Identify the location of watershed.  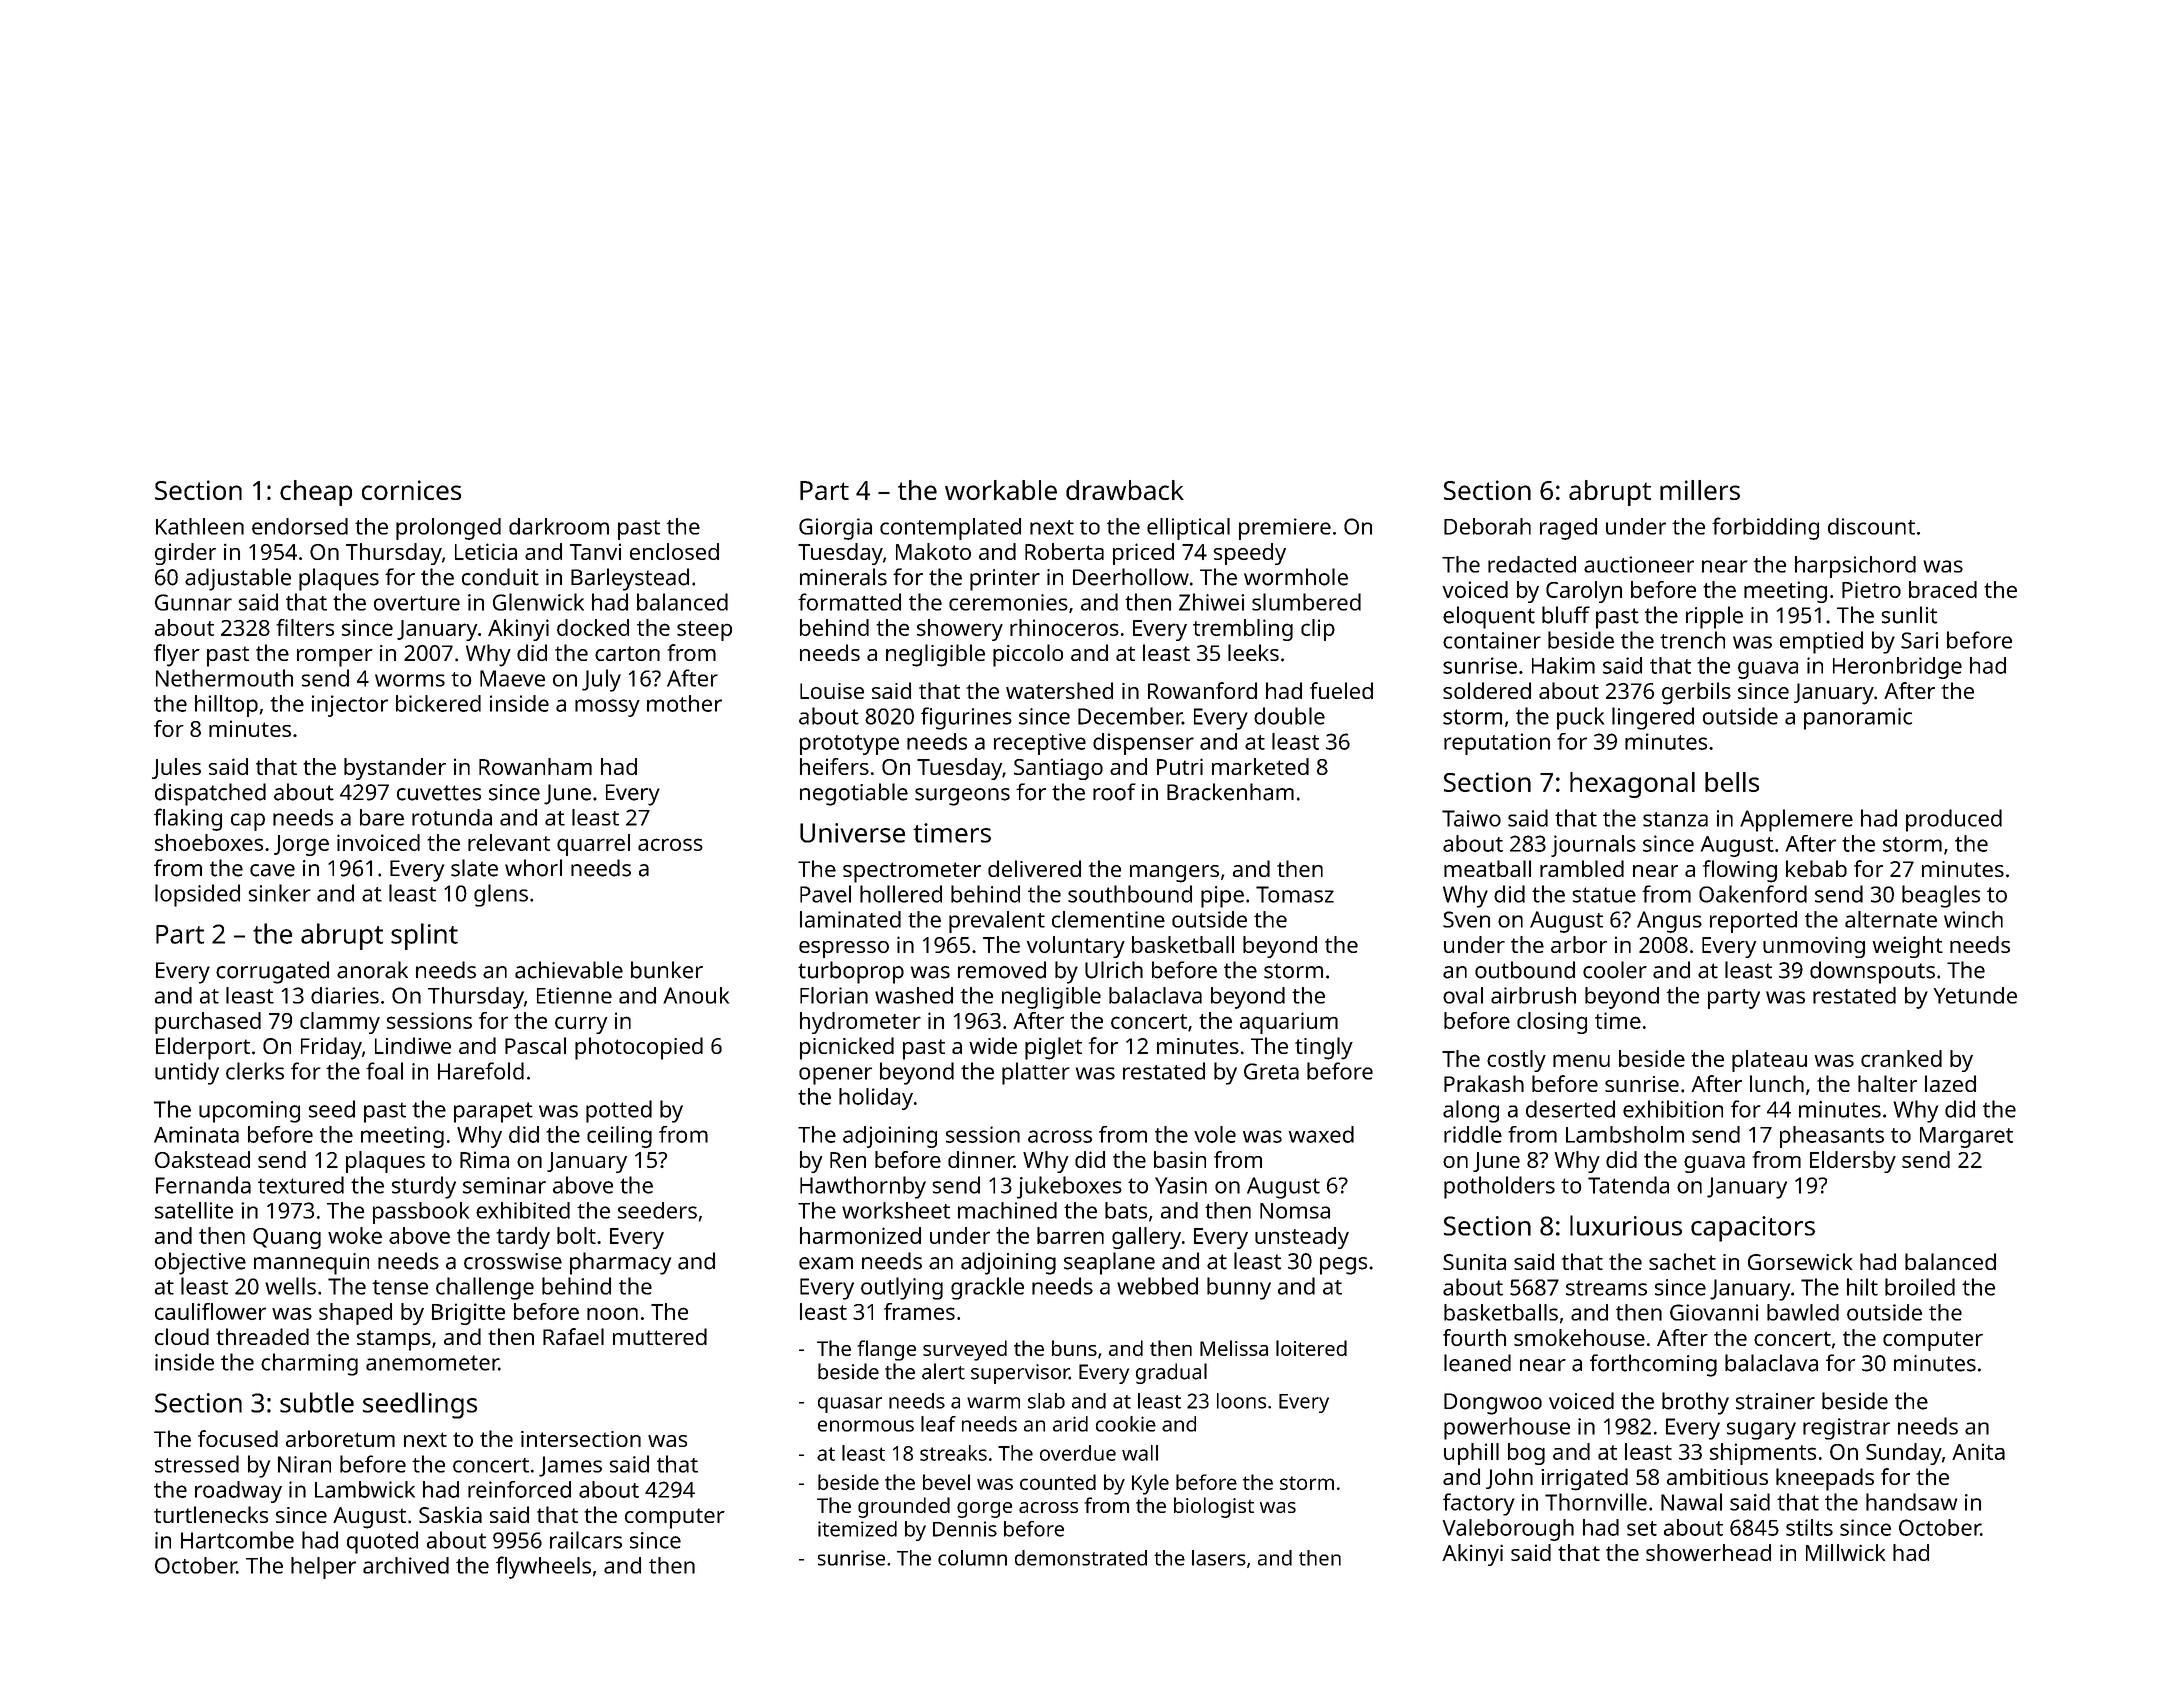
(1059, 690).
